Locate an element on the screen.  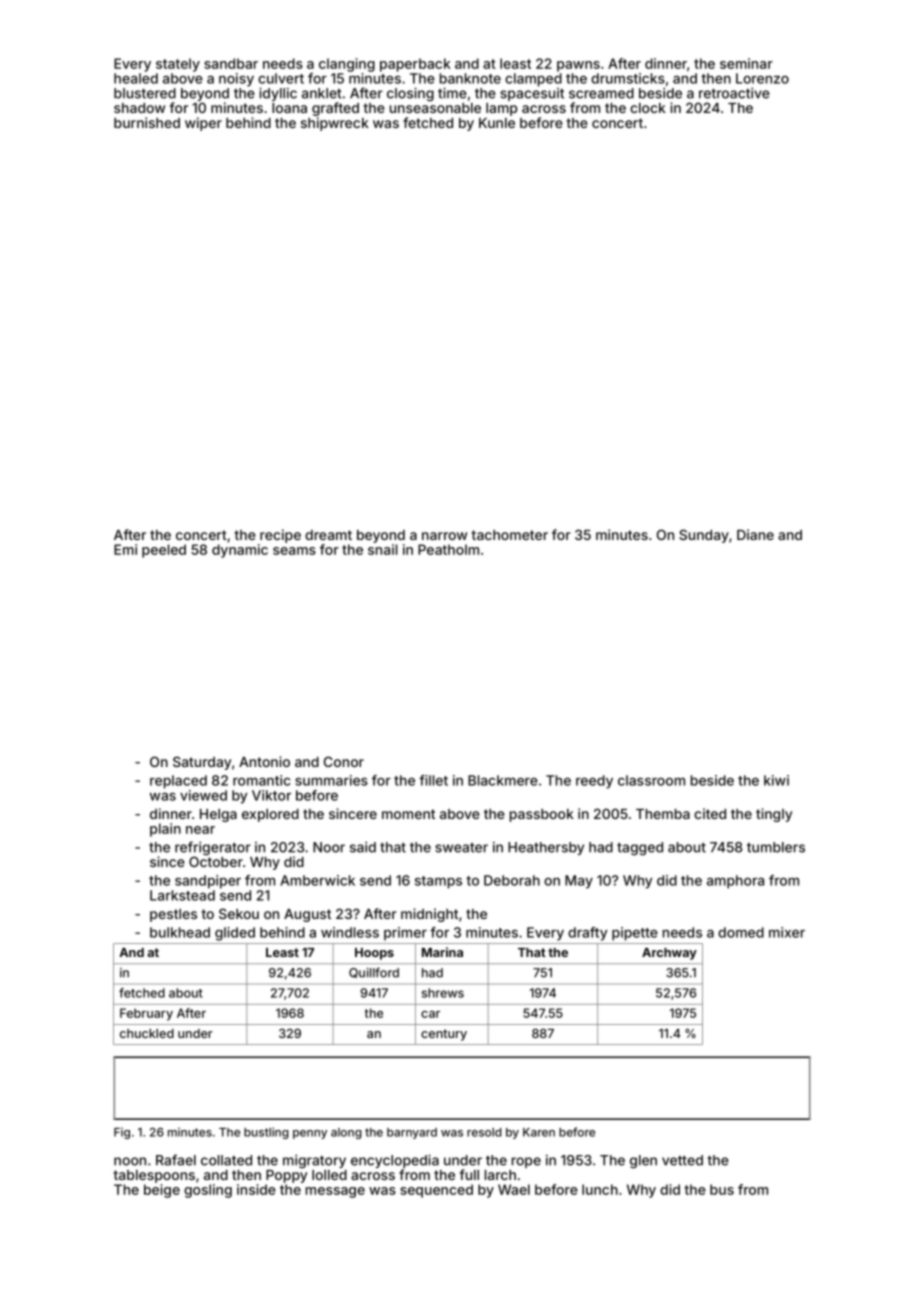
October is located at coordinates (216, 861).
